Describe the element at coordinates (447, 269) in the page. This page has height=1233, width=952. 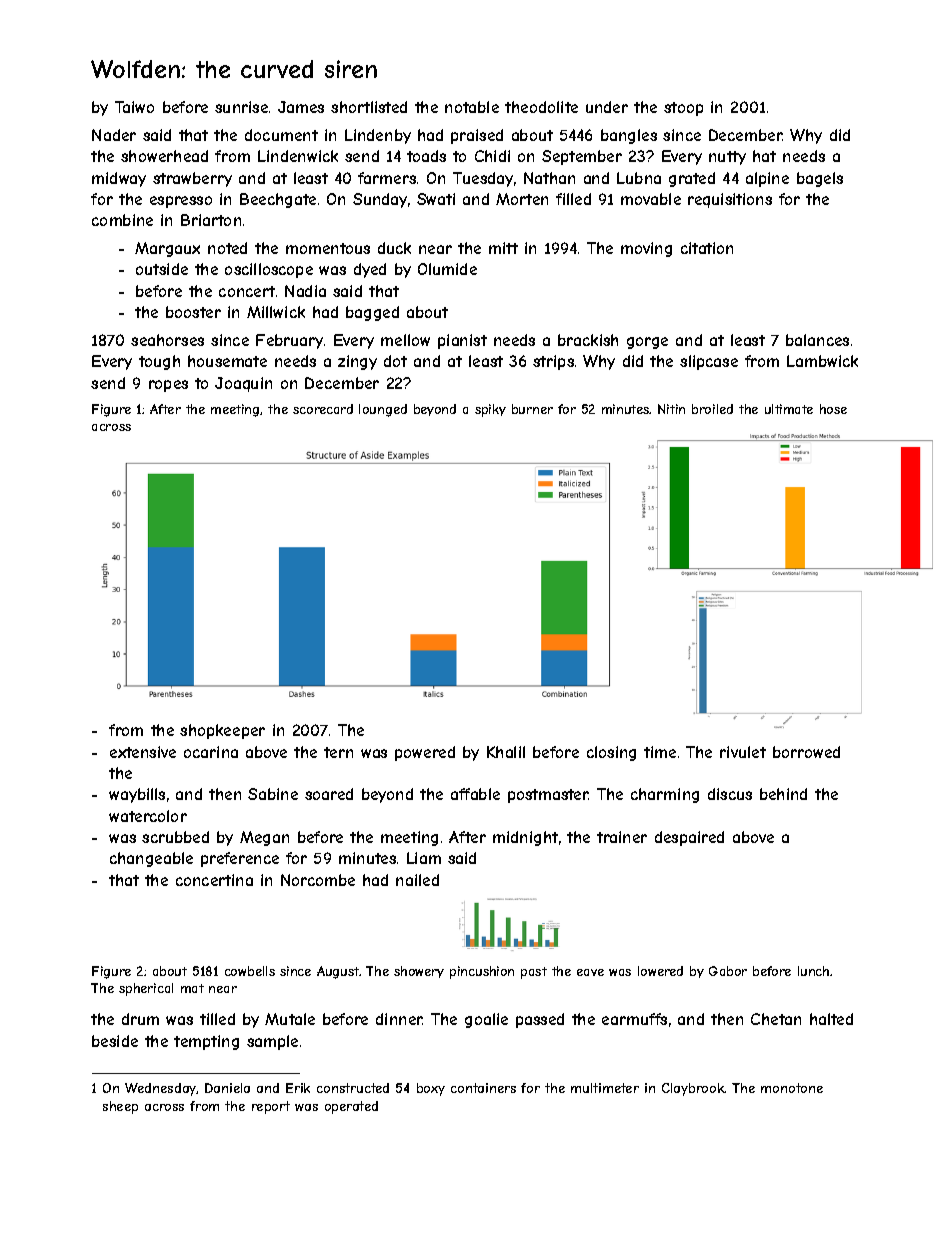
I see `Olumide` at that location.
